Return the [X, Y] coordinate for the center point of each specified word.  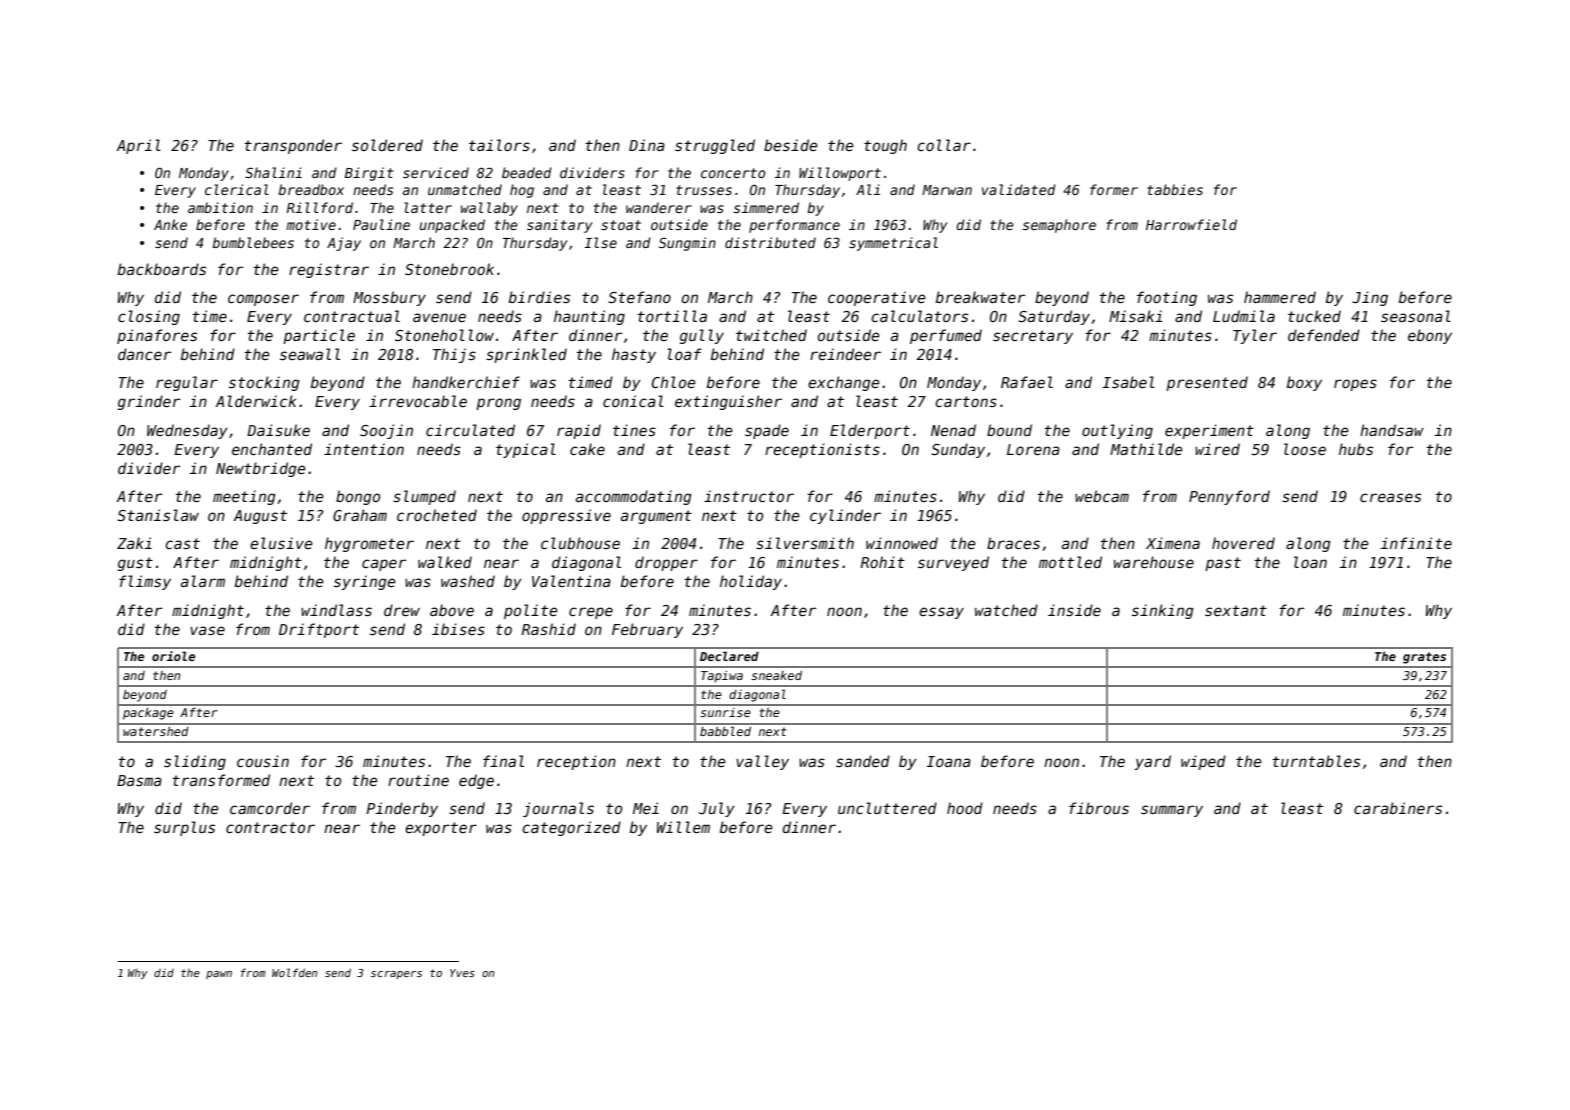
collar [944, 145]
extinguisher [728, 402]
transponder [293, 146]
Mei [646, 808]
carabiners [1398, 808]
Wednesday [187, 431]
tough [885, 146]
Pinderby [402, 809]
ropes [1355, 385]
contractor [270, 827]
